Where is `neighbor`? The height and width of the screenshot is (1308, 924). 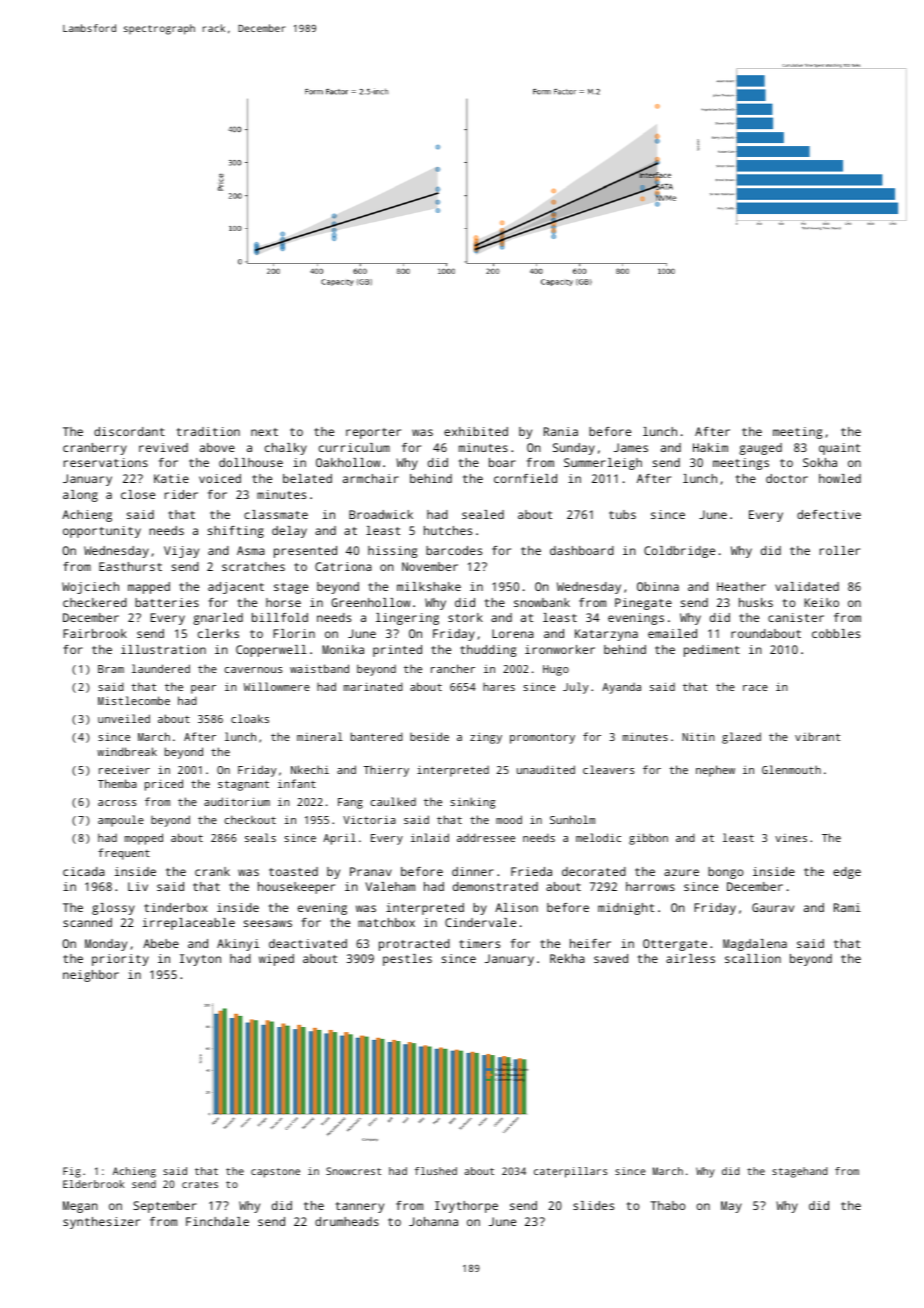 neighbor is located at coordinates (91, 976).
